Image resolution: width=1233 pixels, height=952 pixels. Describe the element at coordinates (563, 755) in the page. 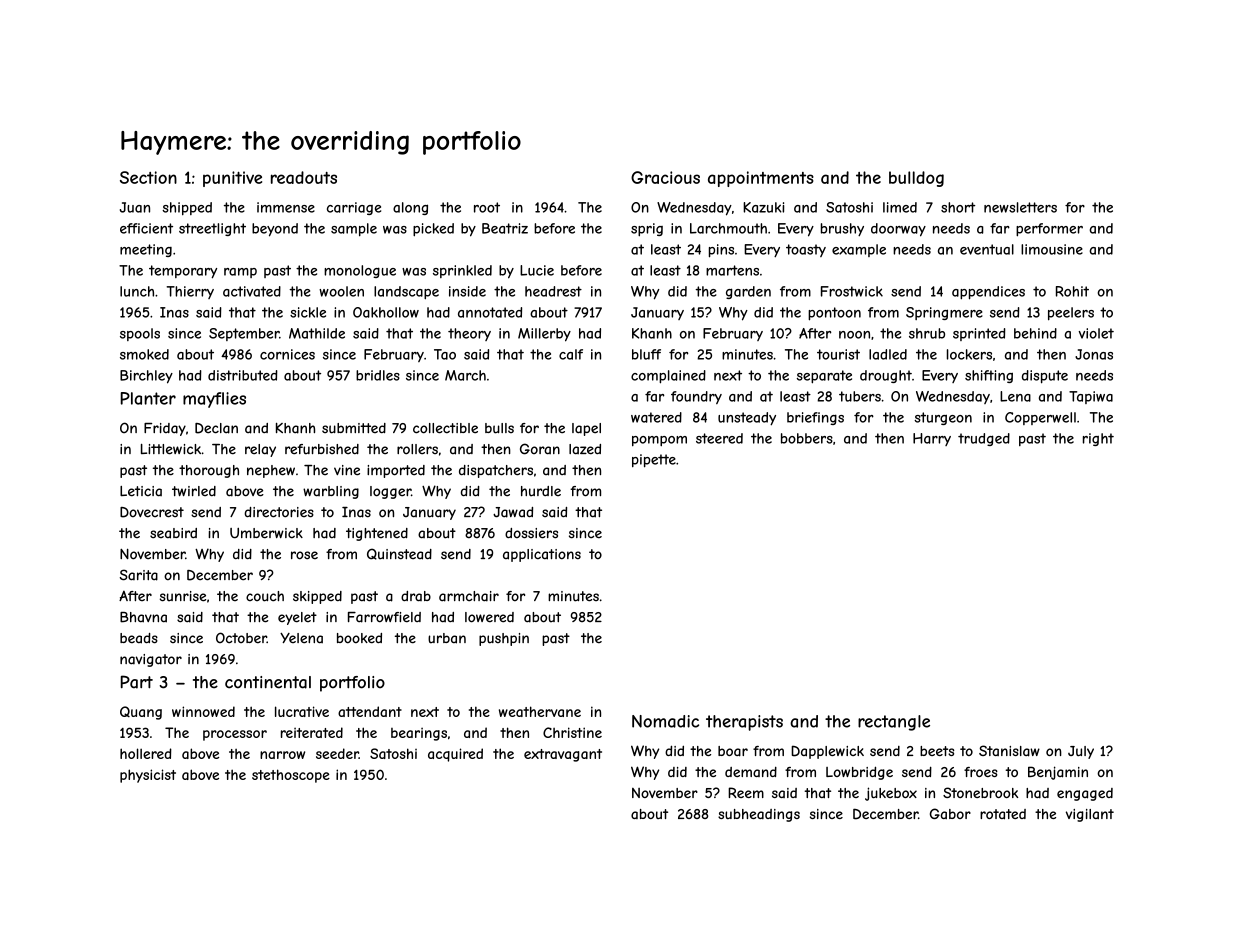

I see `extravagant` at that location.
